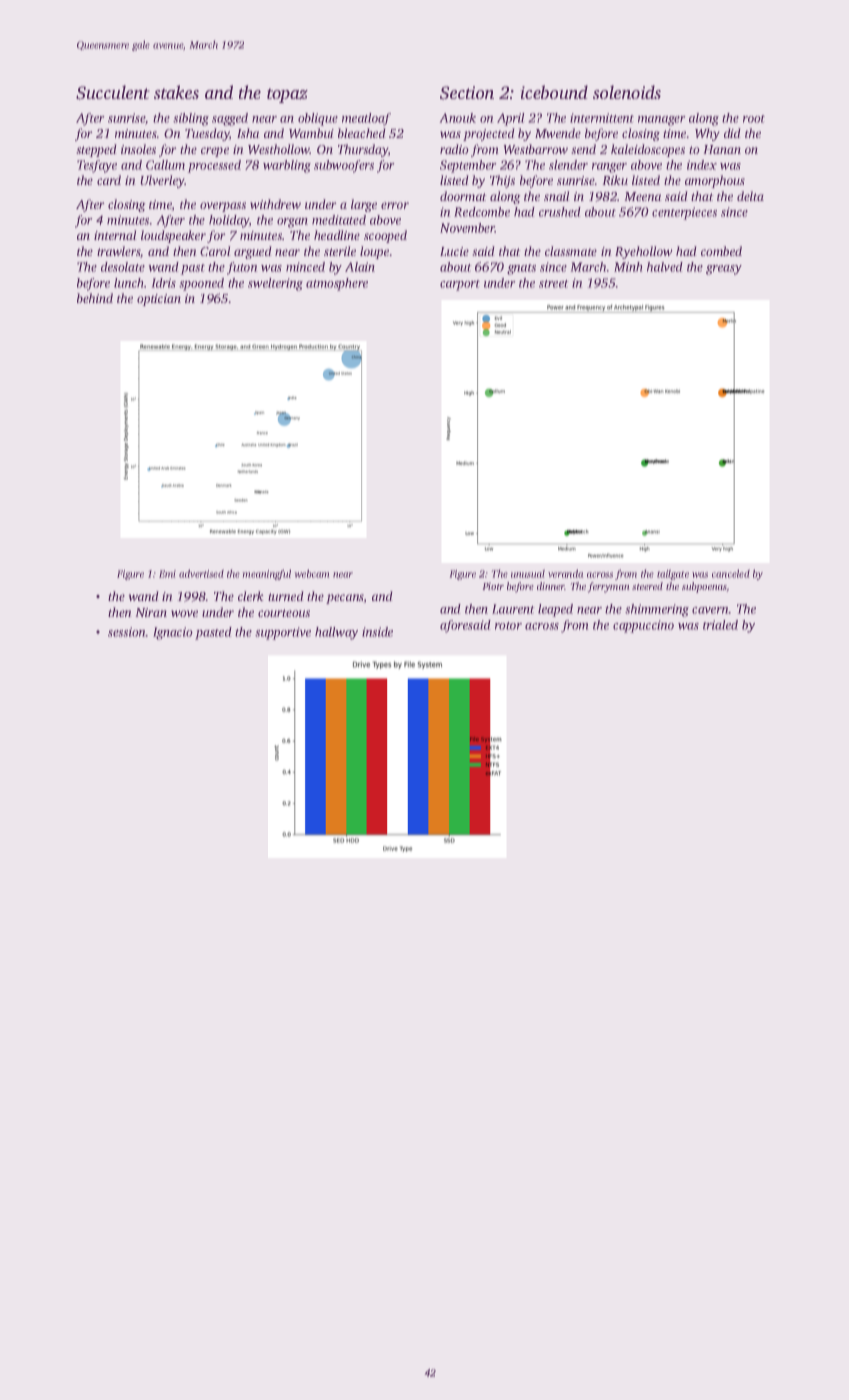  I want to click on halved, so click(665, 267).
